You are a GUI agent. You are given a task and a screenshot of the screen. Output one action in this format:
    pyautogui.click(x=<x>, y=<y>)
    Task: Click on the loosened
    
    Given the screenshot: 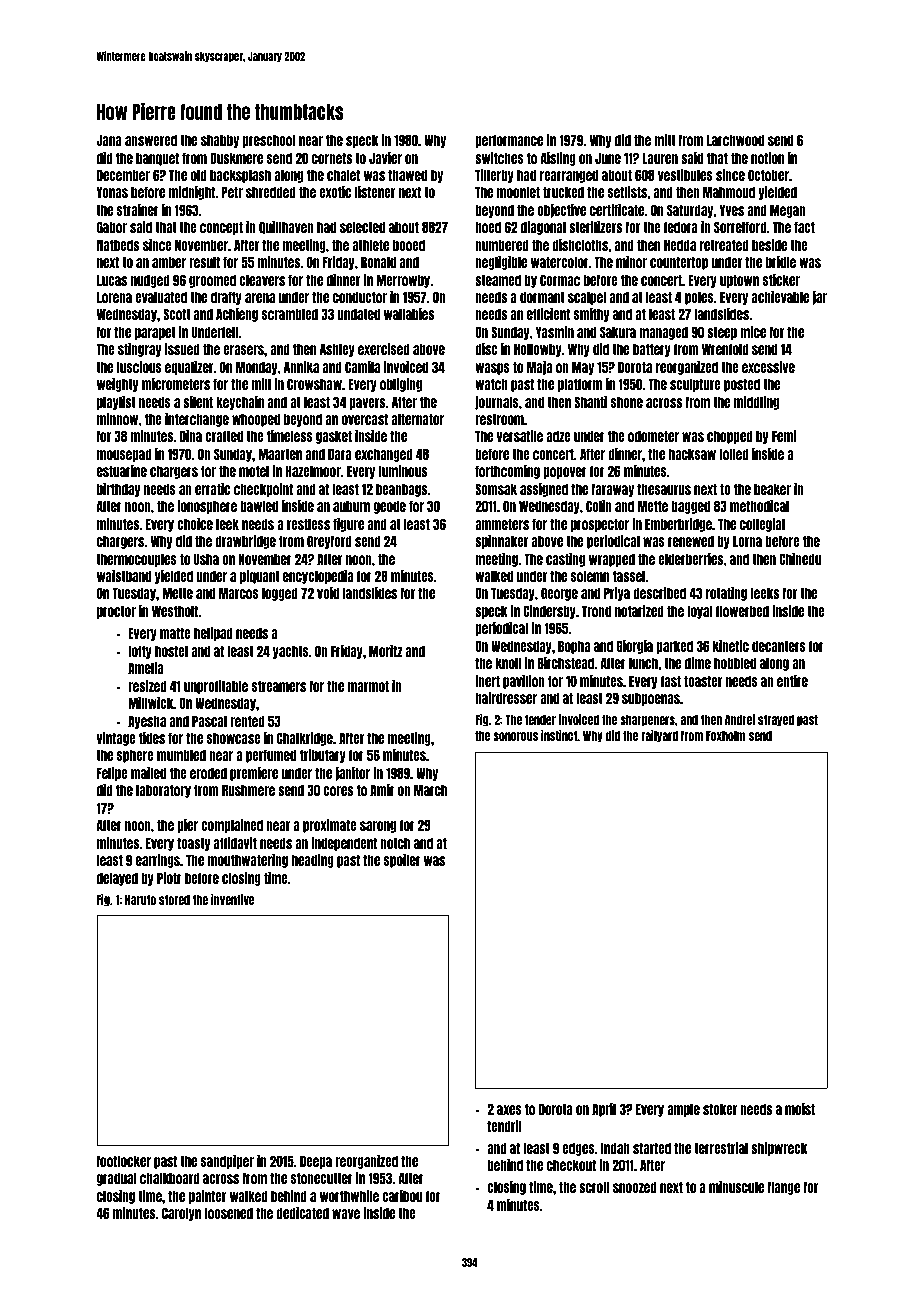 What is the action you would take?
    pyautogui.click(x=229, y=1213)
